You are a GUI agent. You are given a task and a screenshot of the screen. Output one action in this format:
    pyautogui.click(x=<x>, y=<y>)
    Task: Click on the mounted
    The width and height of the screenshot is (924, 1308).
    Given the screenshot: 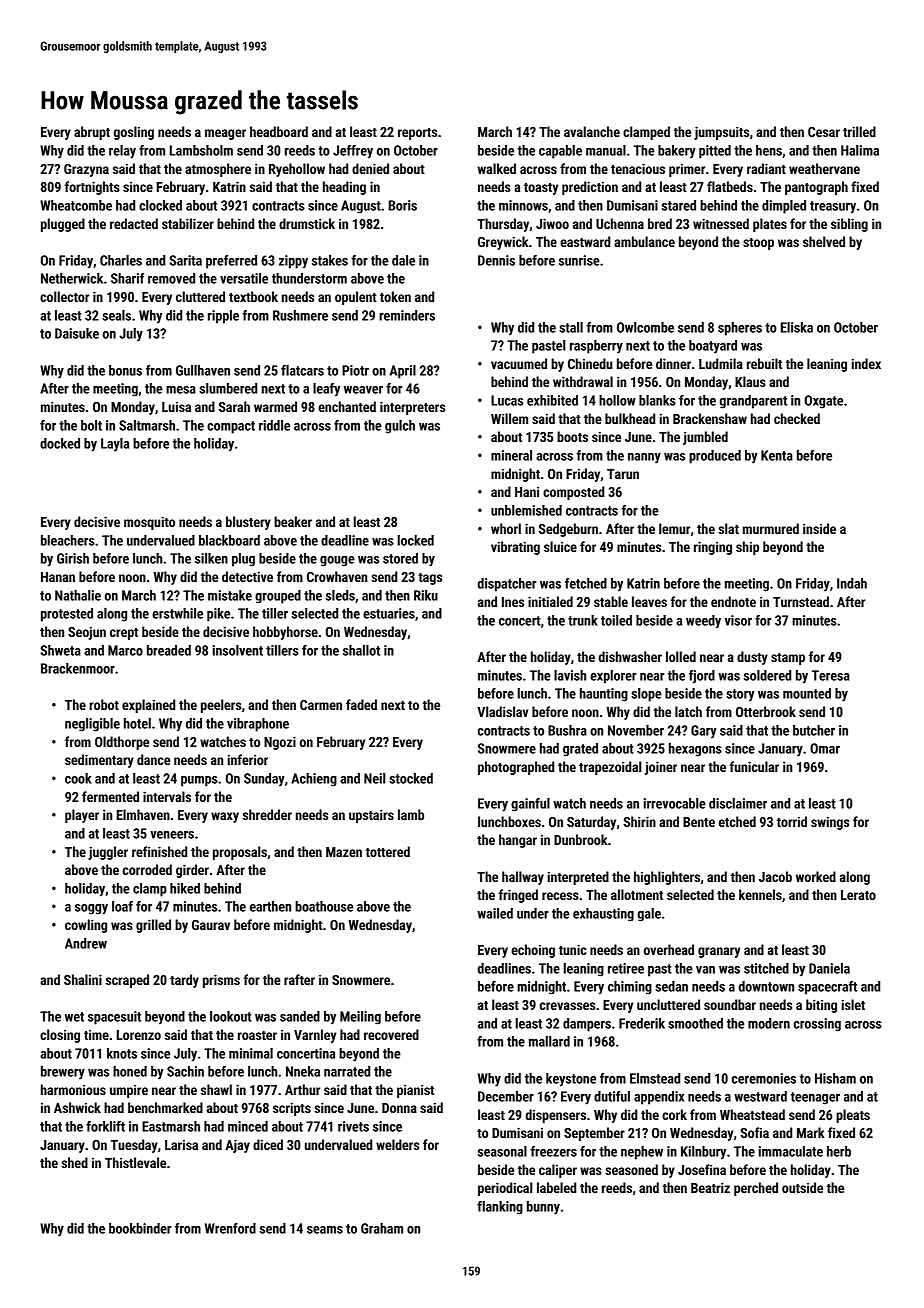 What is the action you would take?
    pyautogui.click(x=807, y=693)
